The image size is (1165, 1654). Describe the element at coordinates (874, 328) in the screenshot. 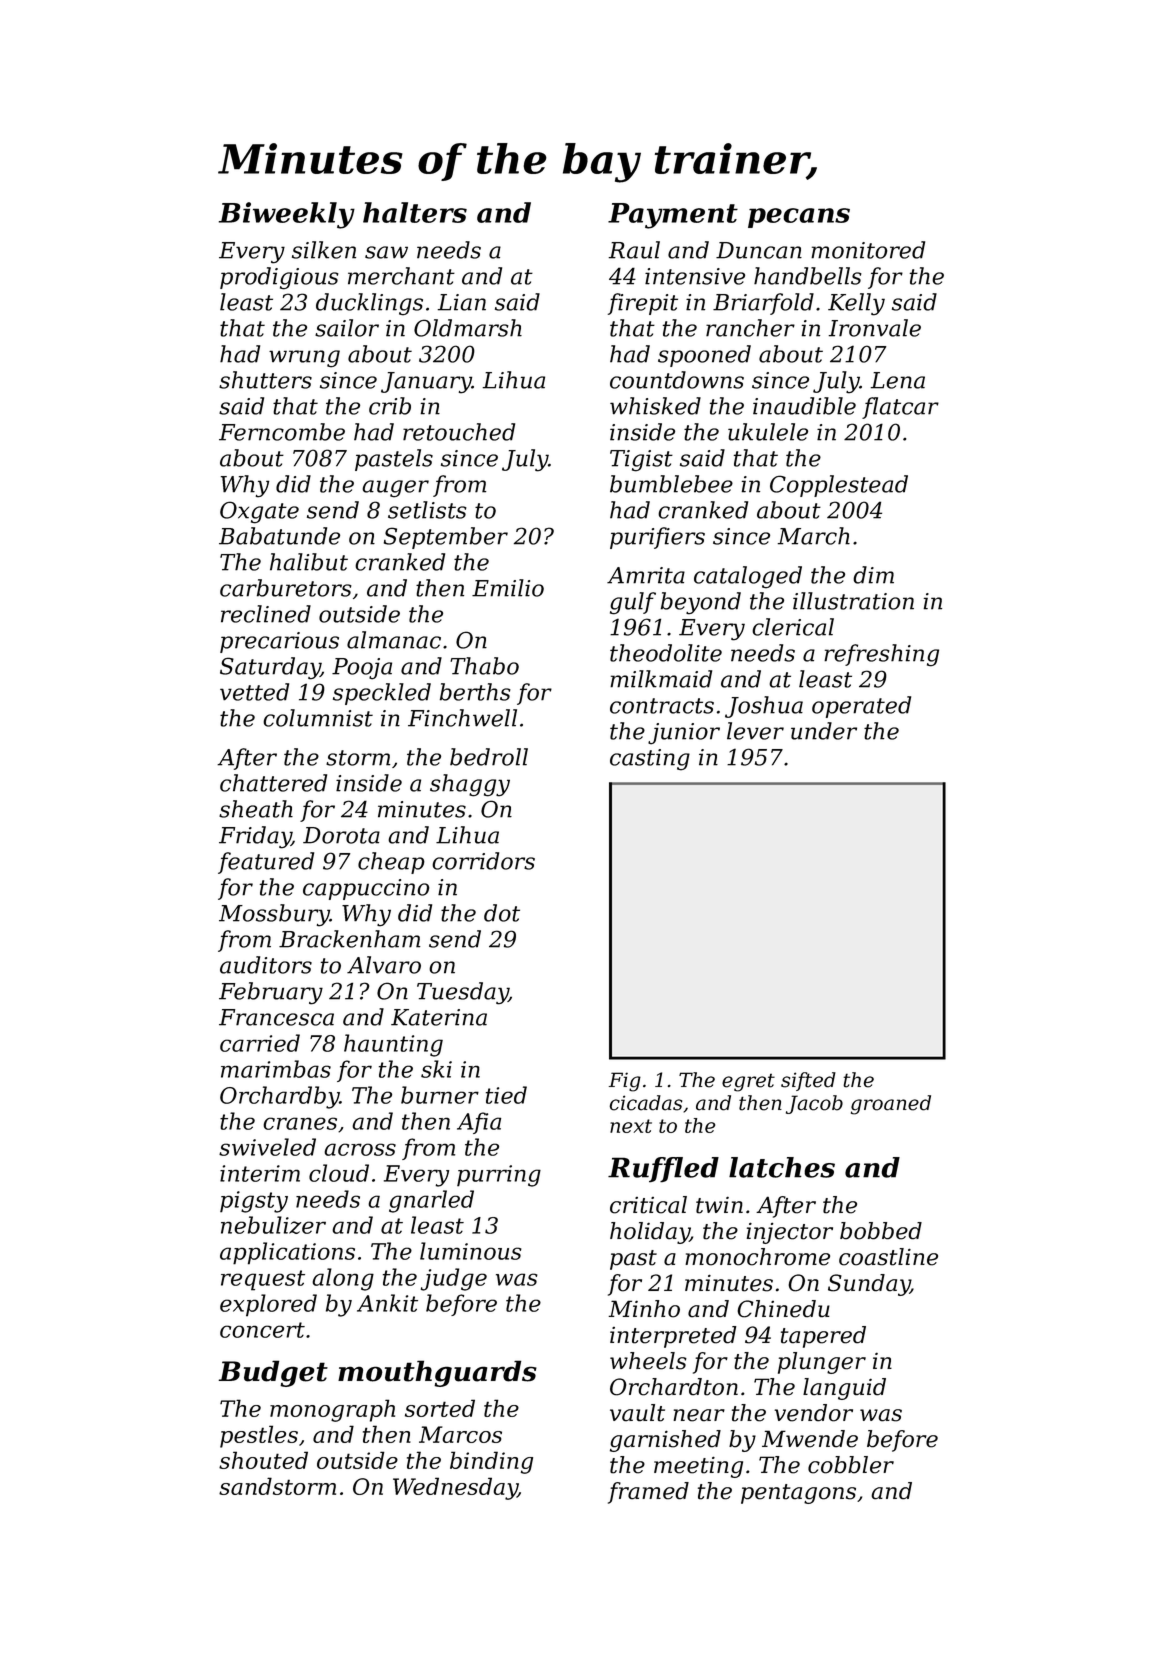

I see `Ironvale` at that location.
